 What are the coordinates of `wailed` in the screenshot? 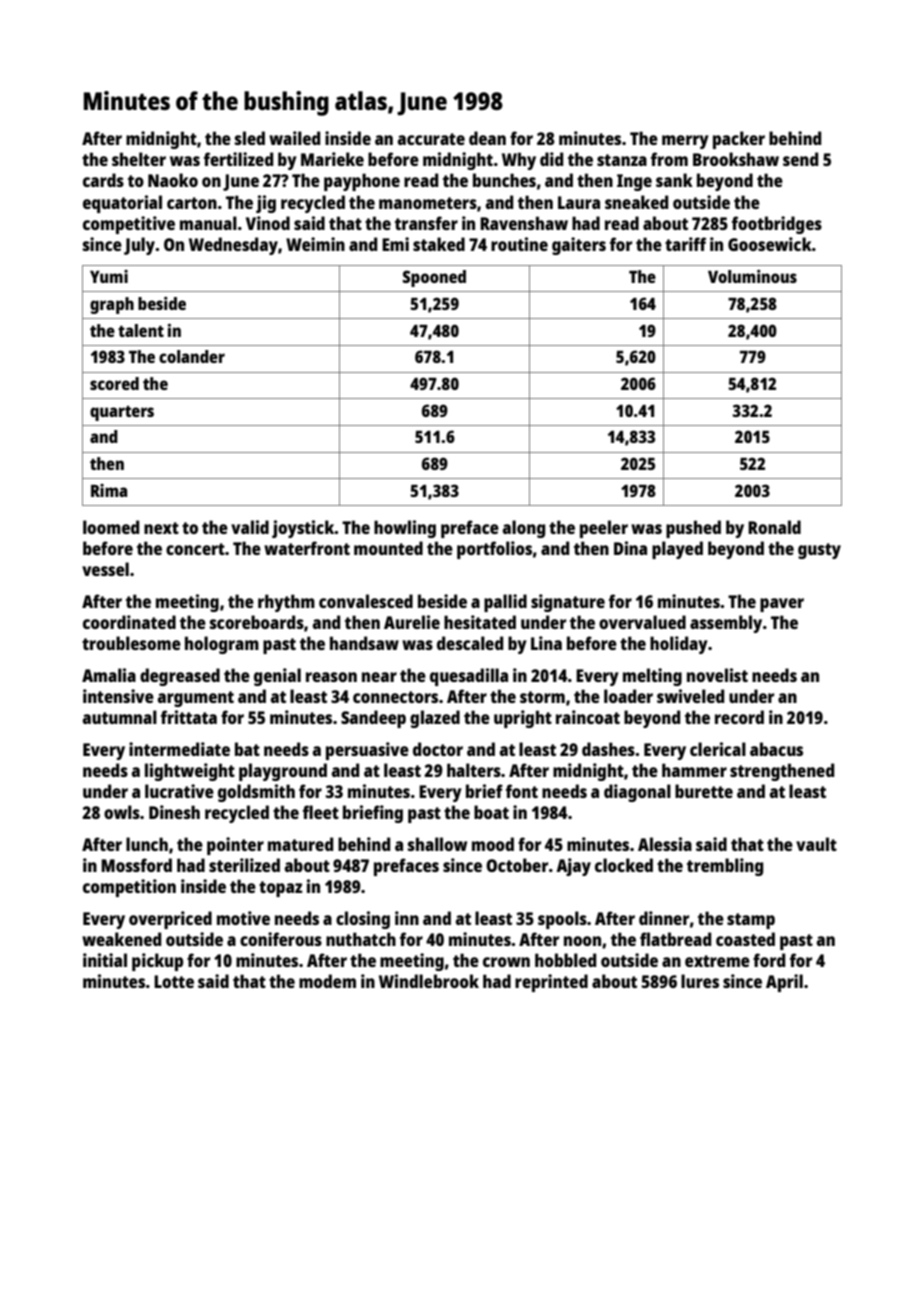 It's located at (294, 138).
